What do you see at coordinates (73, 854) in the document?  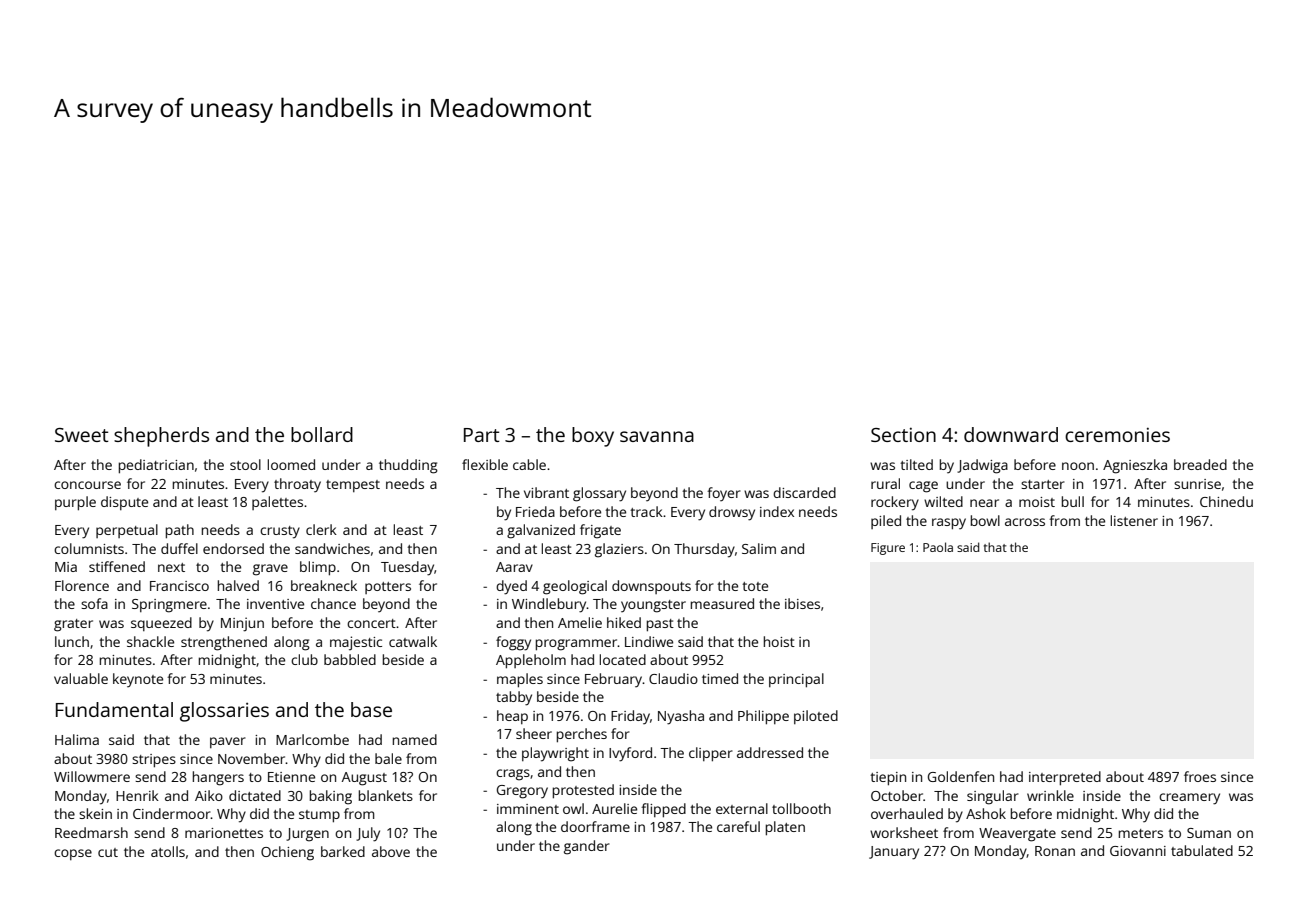 I see `copse` at bounding box center [73, 854].
